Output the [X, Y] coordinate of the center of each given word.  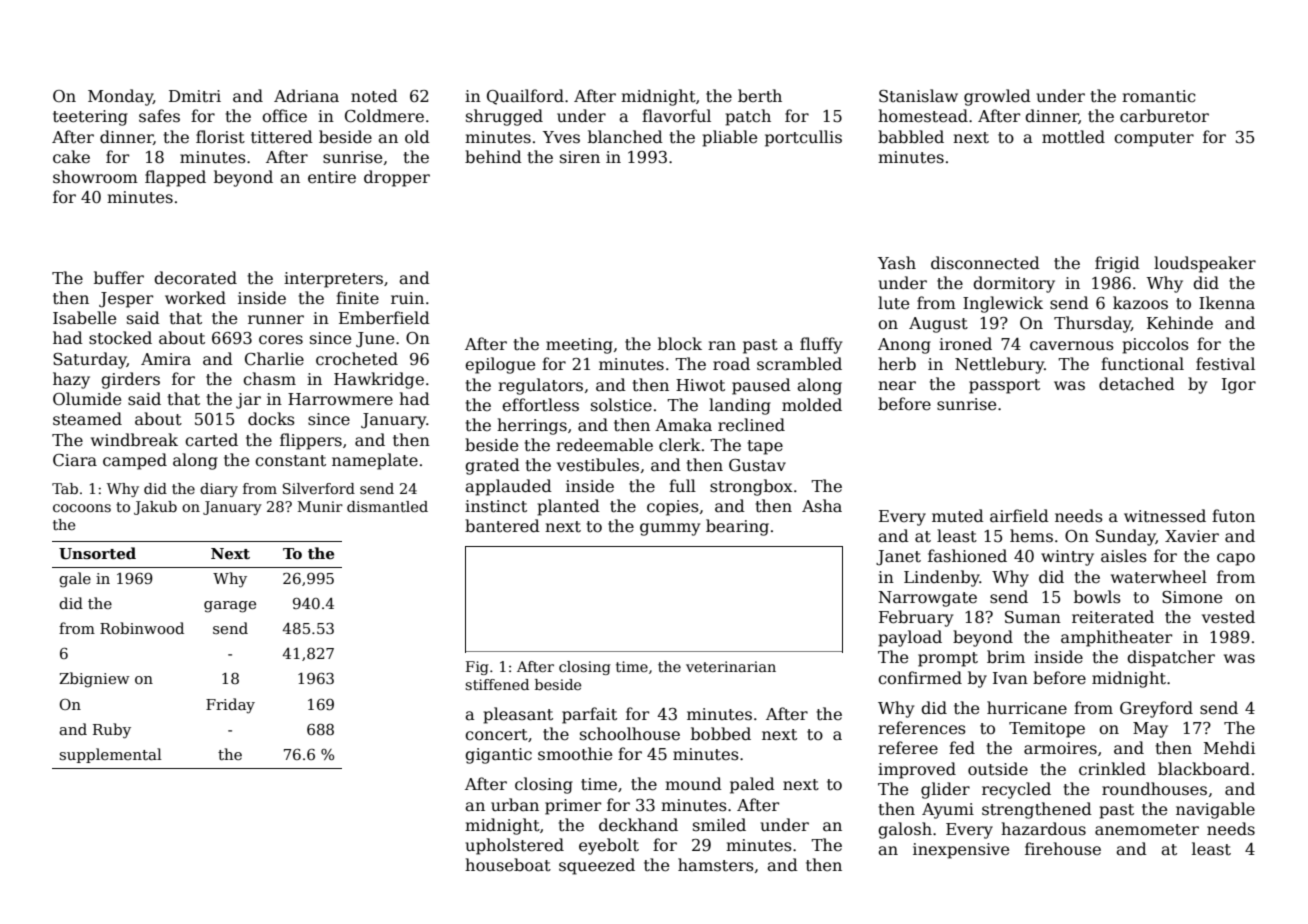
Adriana [306, 96]
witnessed [1165, 516]
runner [276, 320]
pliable [729, 138]
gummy [670, 529]
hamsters [716, 865]
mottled [1073, 137]
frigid [1117, 264]
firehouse [1063, 849]
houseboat [508, 865]
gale [75, 580]
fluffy [821, 345]
